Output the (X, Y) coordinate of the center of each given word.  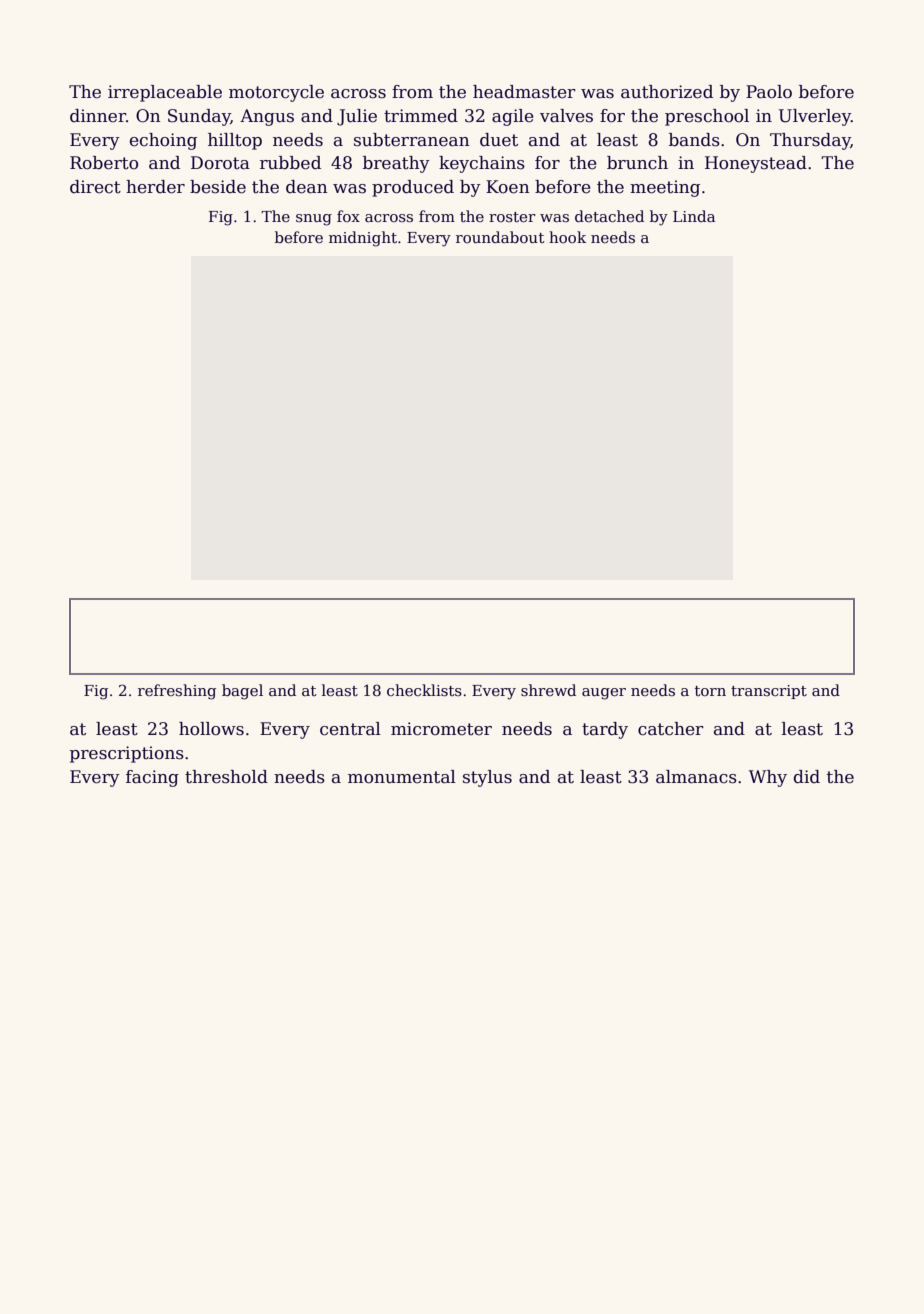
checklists (424, 690)
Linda (694, 216)
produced (413, 188)
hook (567, 237)
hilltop (235, 141)
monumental (402, 777)
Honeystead (756, 164)
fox (348, 216)
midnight (363, 239)
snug (314, 220)
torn (710, 691)
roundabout (500, 237)
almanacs (696, 777)
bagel (242, 692)
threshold (226, 777)
